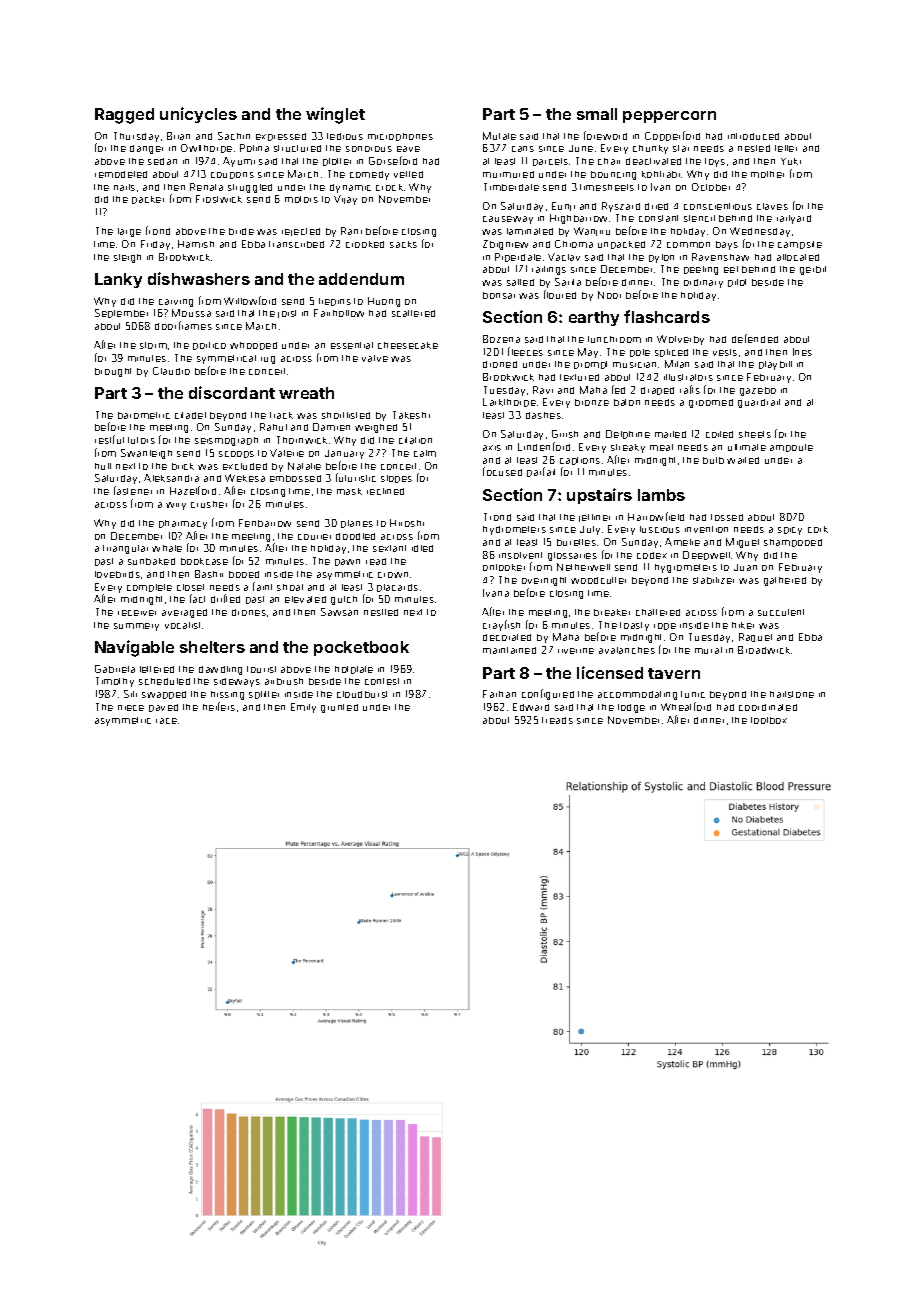 This screenshot has width=924, height=1308. I want to click on peppercorn, so click(669, 117).
